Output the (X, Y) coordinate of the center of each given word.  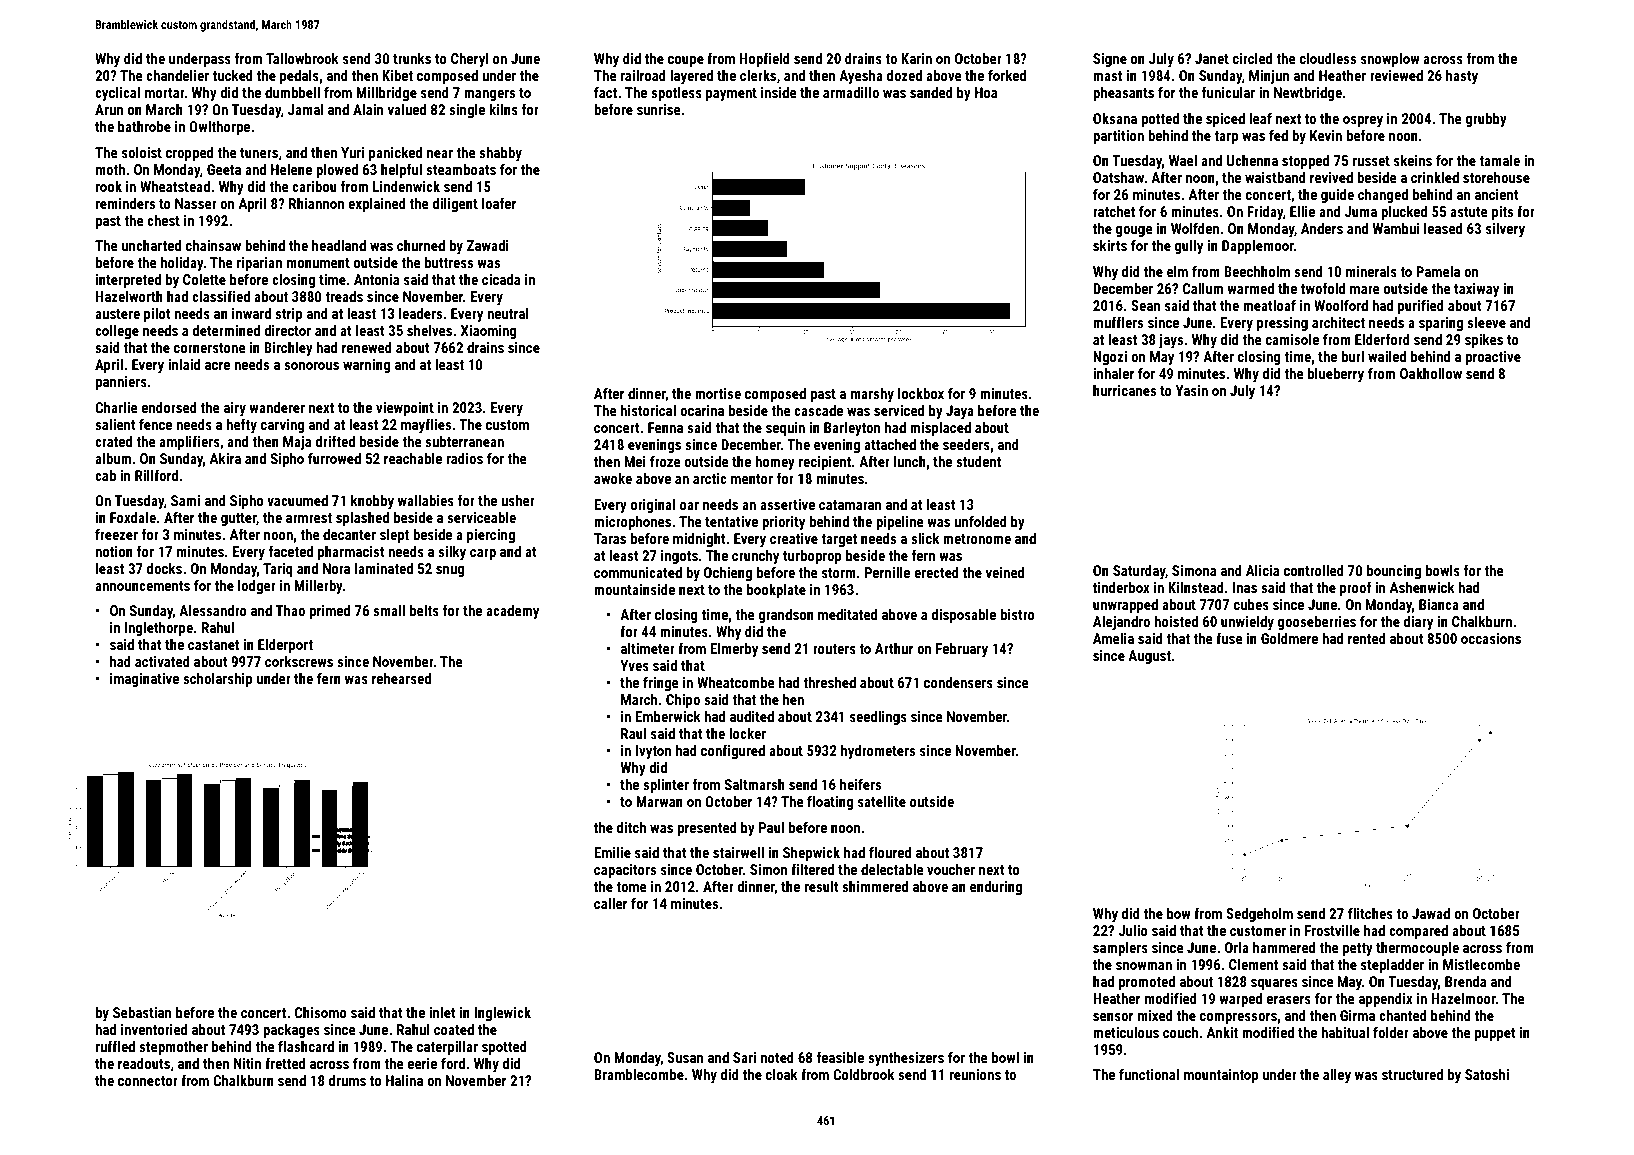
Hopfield (765, 59)
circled (1252, 58)
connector (148, 1081)
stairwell (738, 852)
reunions (975, 1074)
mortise (718, 393)
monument (318, 263)
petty (1358, 949)
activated (162, 661)
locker (747, 733)
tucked (233, 75)
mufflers (1118, 322)
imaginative (144, 680)
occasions (1491, 638)
